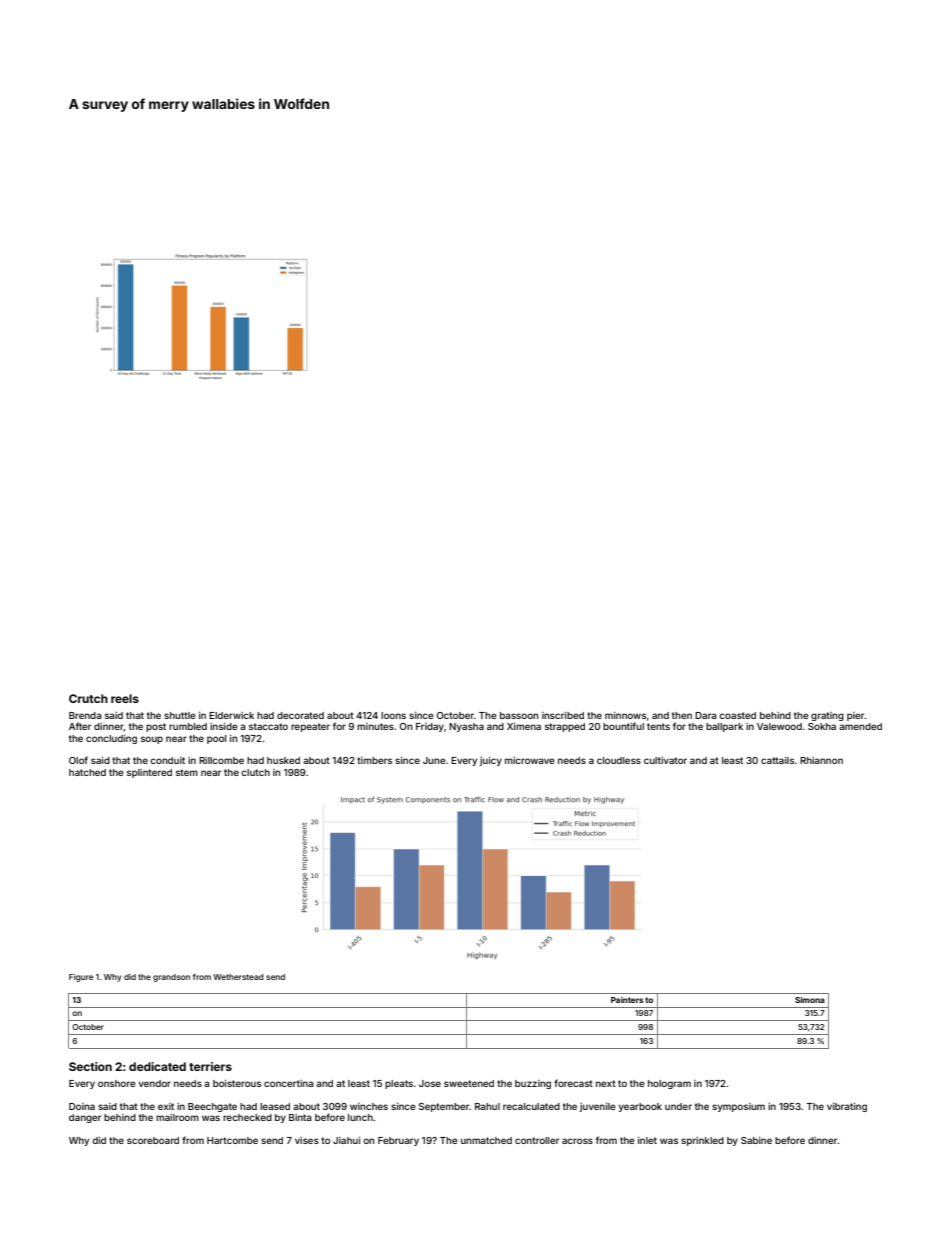  I want to click on vibrating, so click(847, 1107).
